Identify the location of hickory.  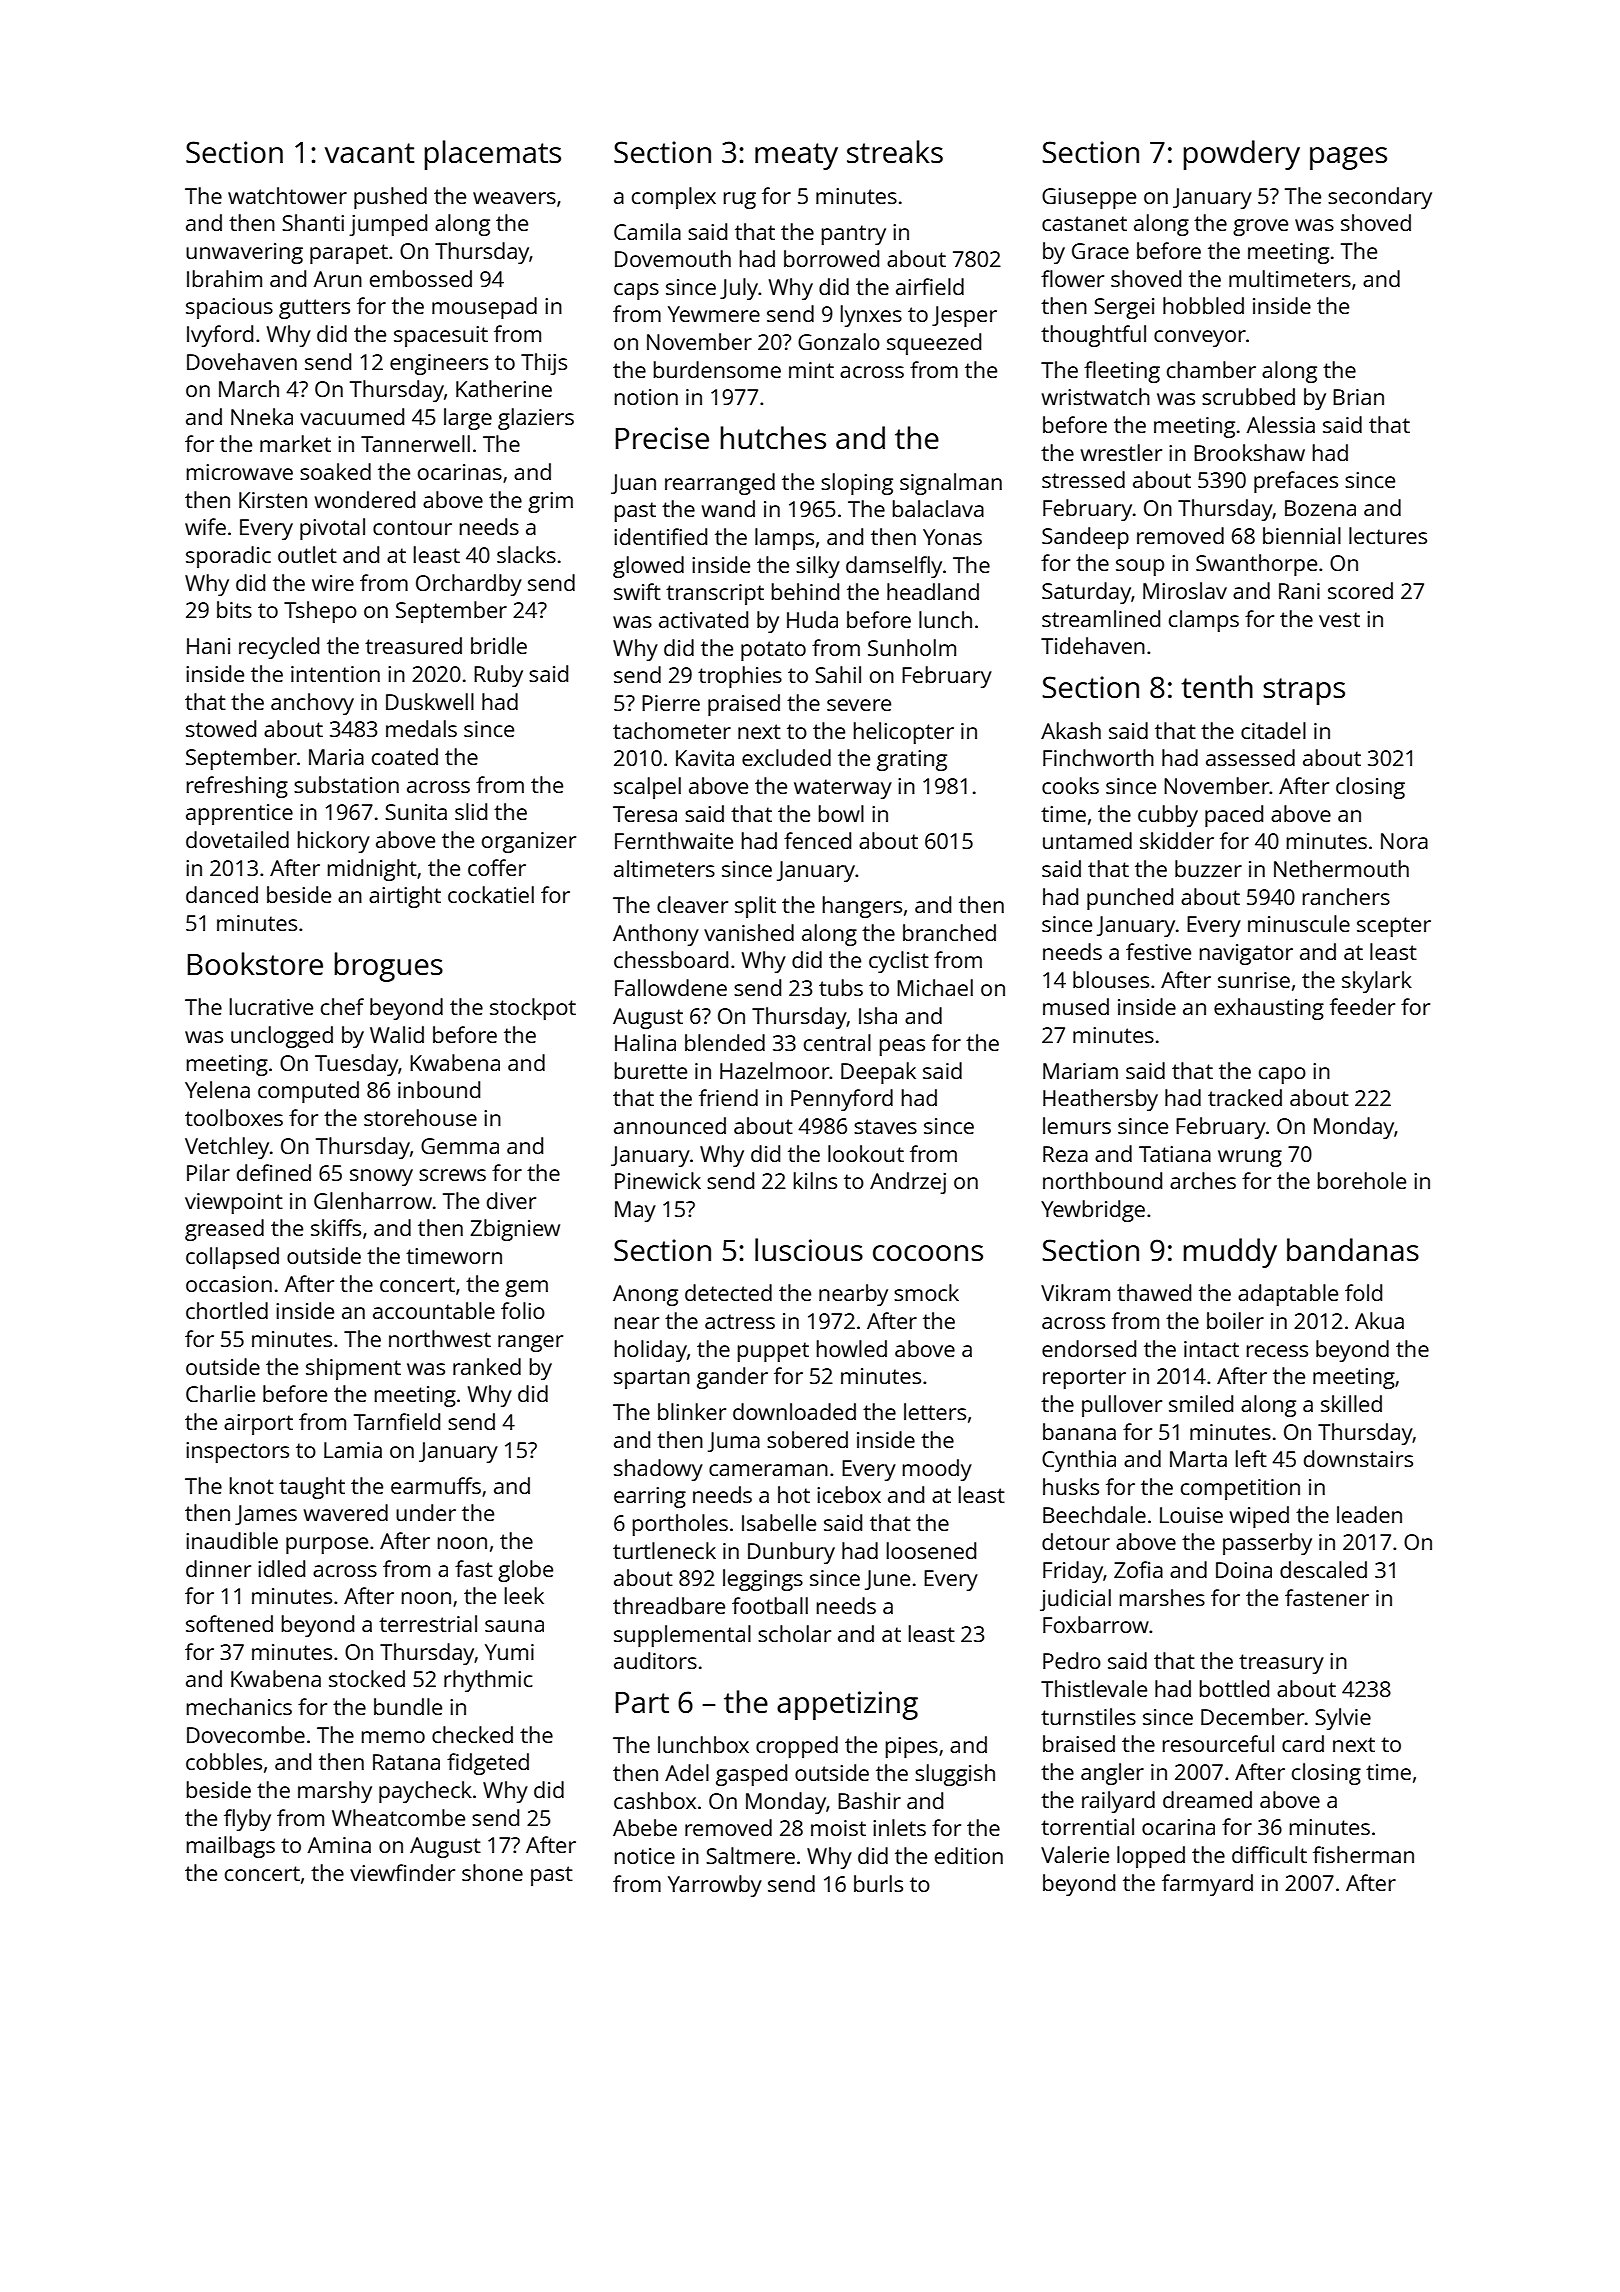
(334, 842).
